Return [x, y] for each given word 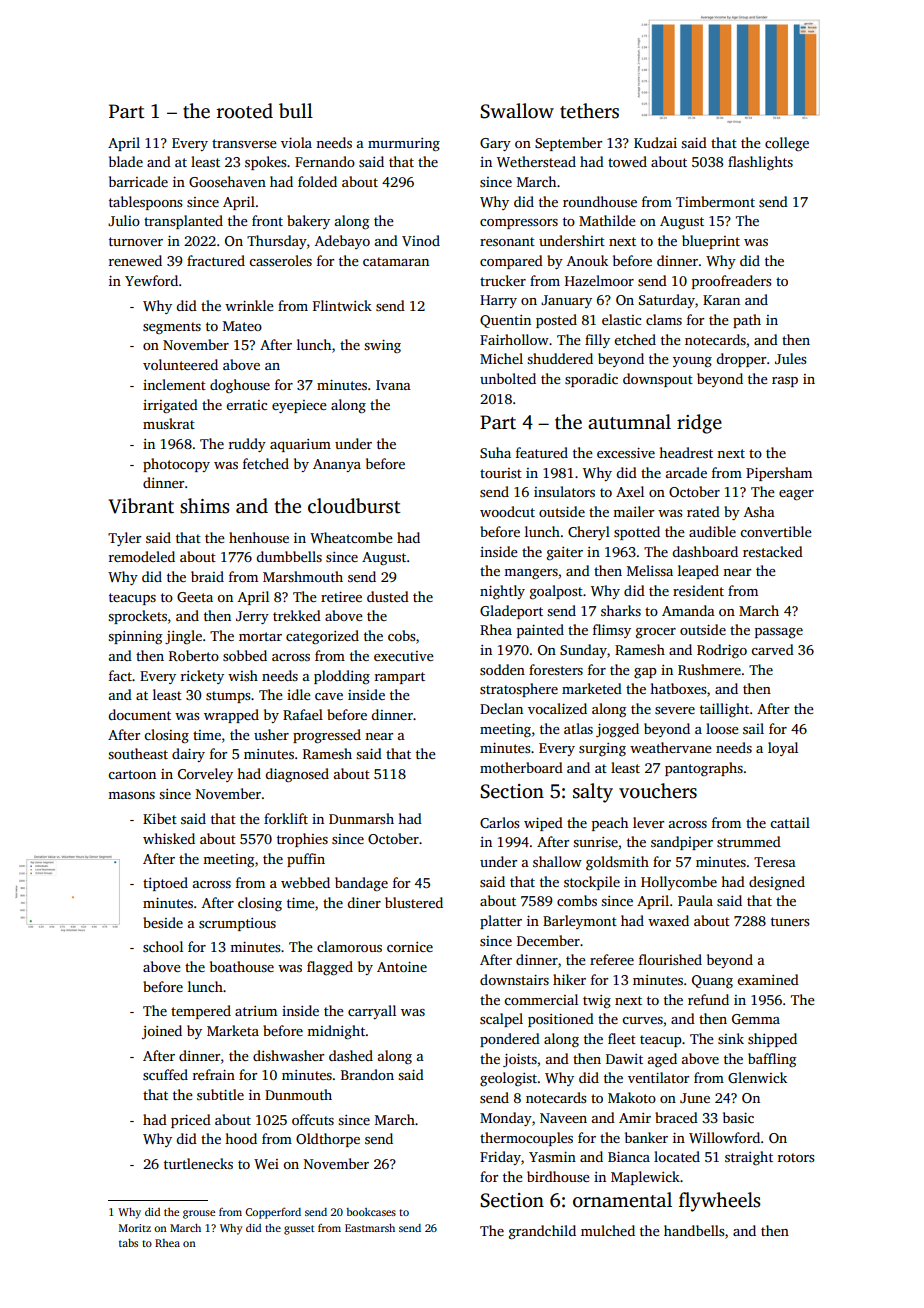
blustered [414, 902]
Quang [712, 981]
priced [191, 1121]
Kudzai [655, 142]
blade [126, 161]
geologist [508, 1079]
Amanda [688, 610]
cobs [401, 635]
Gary [495, 144]
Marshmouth [303, 576]
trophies [302, 840]
